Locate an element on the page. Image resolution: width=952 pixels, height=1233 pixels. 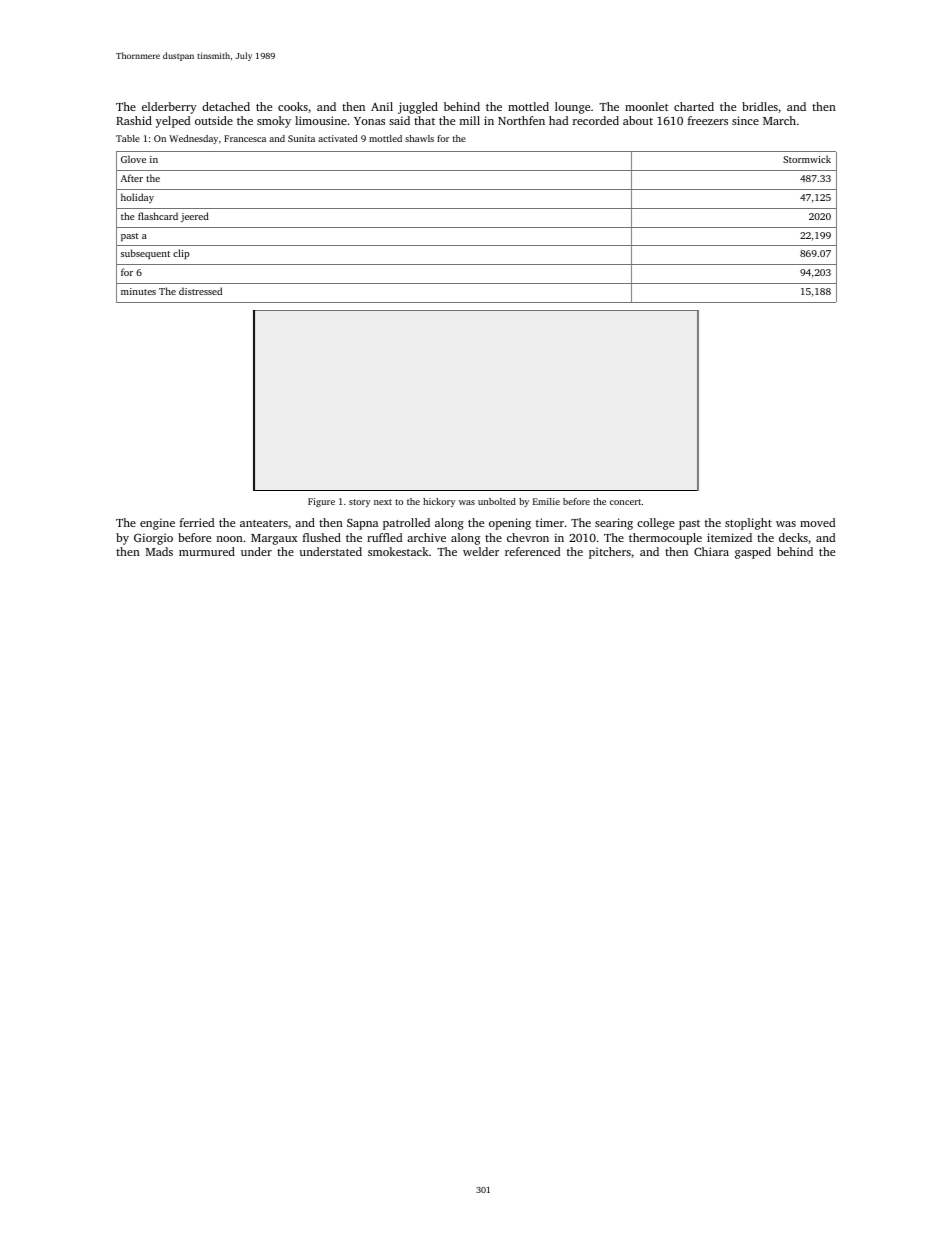
cooks is located at coordinates (293, 106).
